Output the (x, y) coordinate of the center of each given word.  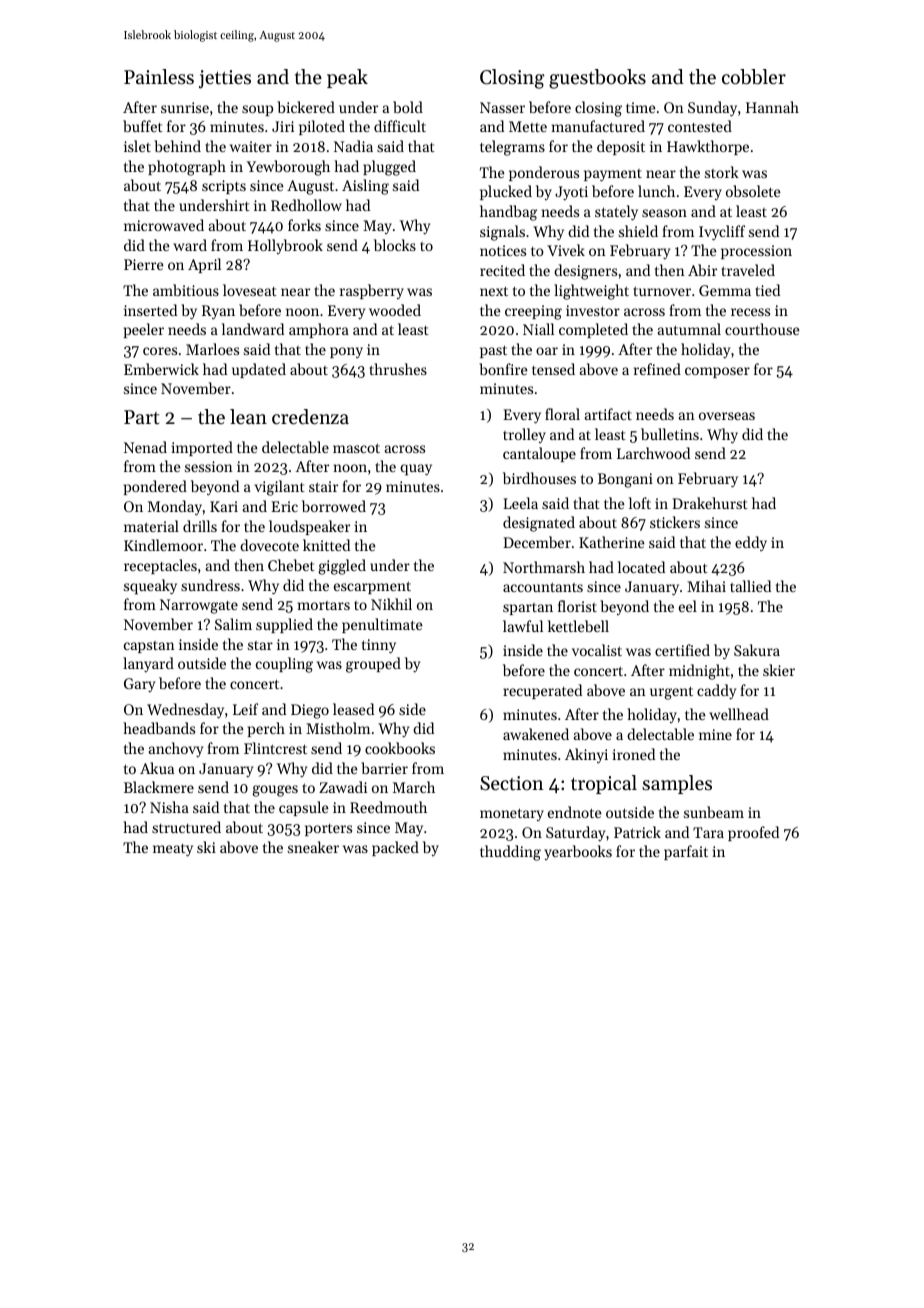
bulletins (670, 434)
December (537, 542)
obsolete (753, 191)
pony (346, 353)
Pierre (144, 264)
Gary (139, 685)
